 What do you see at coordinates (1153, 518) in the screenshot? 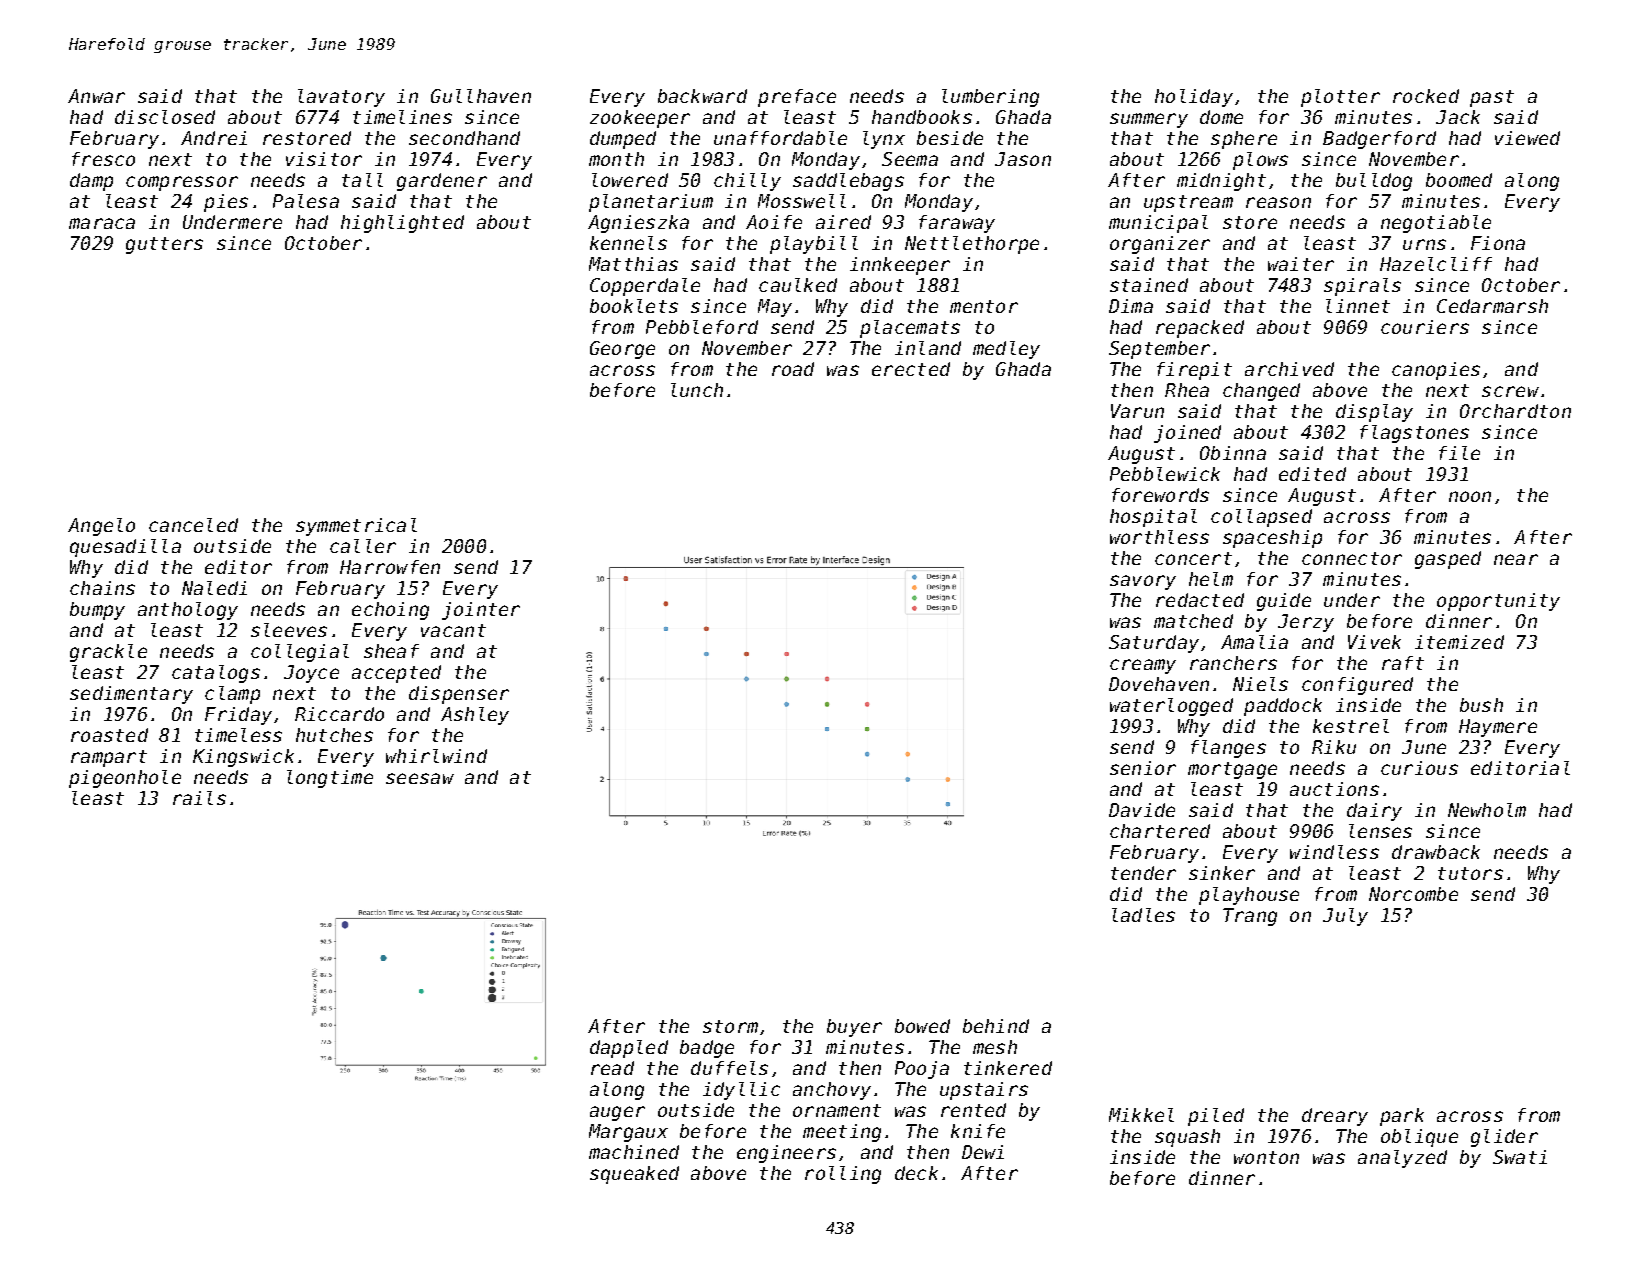
I see `hospital` at bounding box center [1153, 518].
